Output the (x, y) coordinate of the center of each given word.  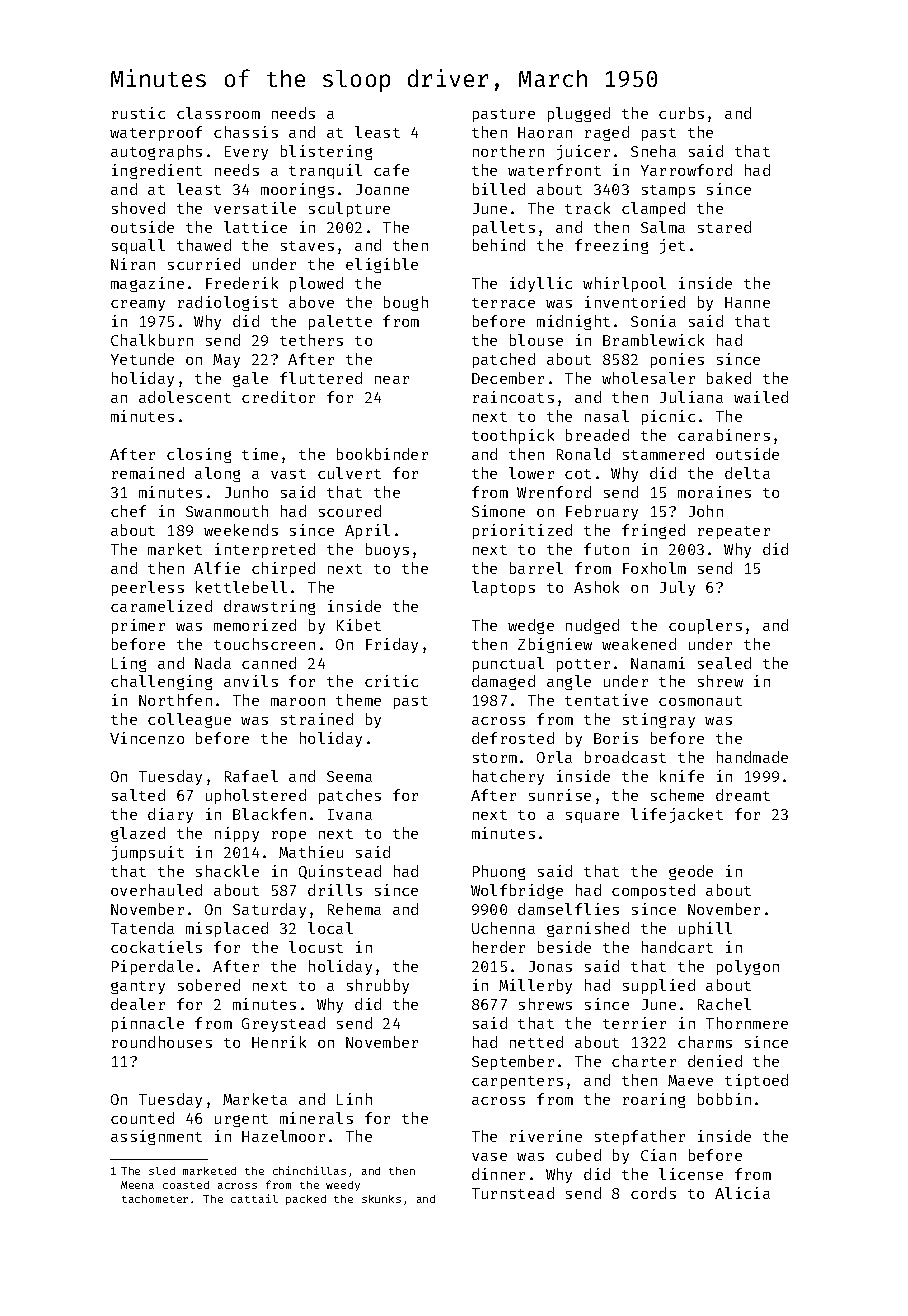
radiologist (228, 303)
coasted (186, 1185)
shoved (138, 208)
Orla (554, 757)
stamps (668, 191)
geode (691, 872)
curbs (681, 113)
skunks (381, 1199)
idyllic (541, 284)
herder (499, 947)
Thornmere (747, 1023)
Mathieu (311, 852)
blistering (326, 152)
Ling (129, 664)
